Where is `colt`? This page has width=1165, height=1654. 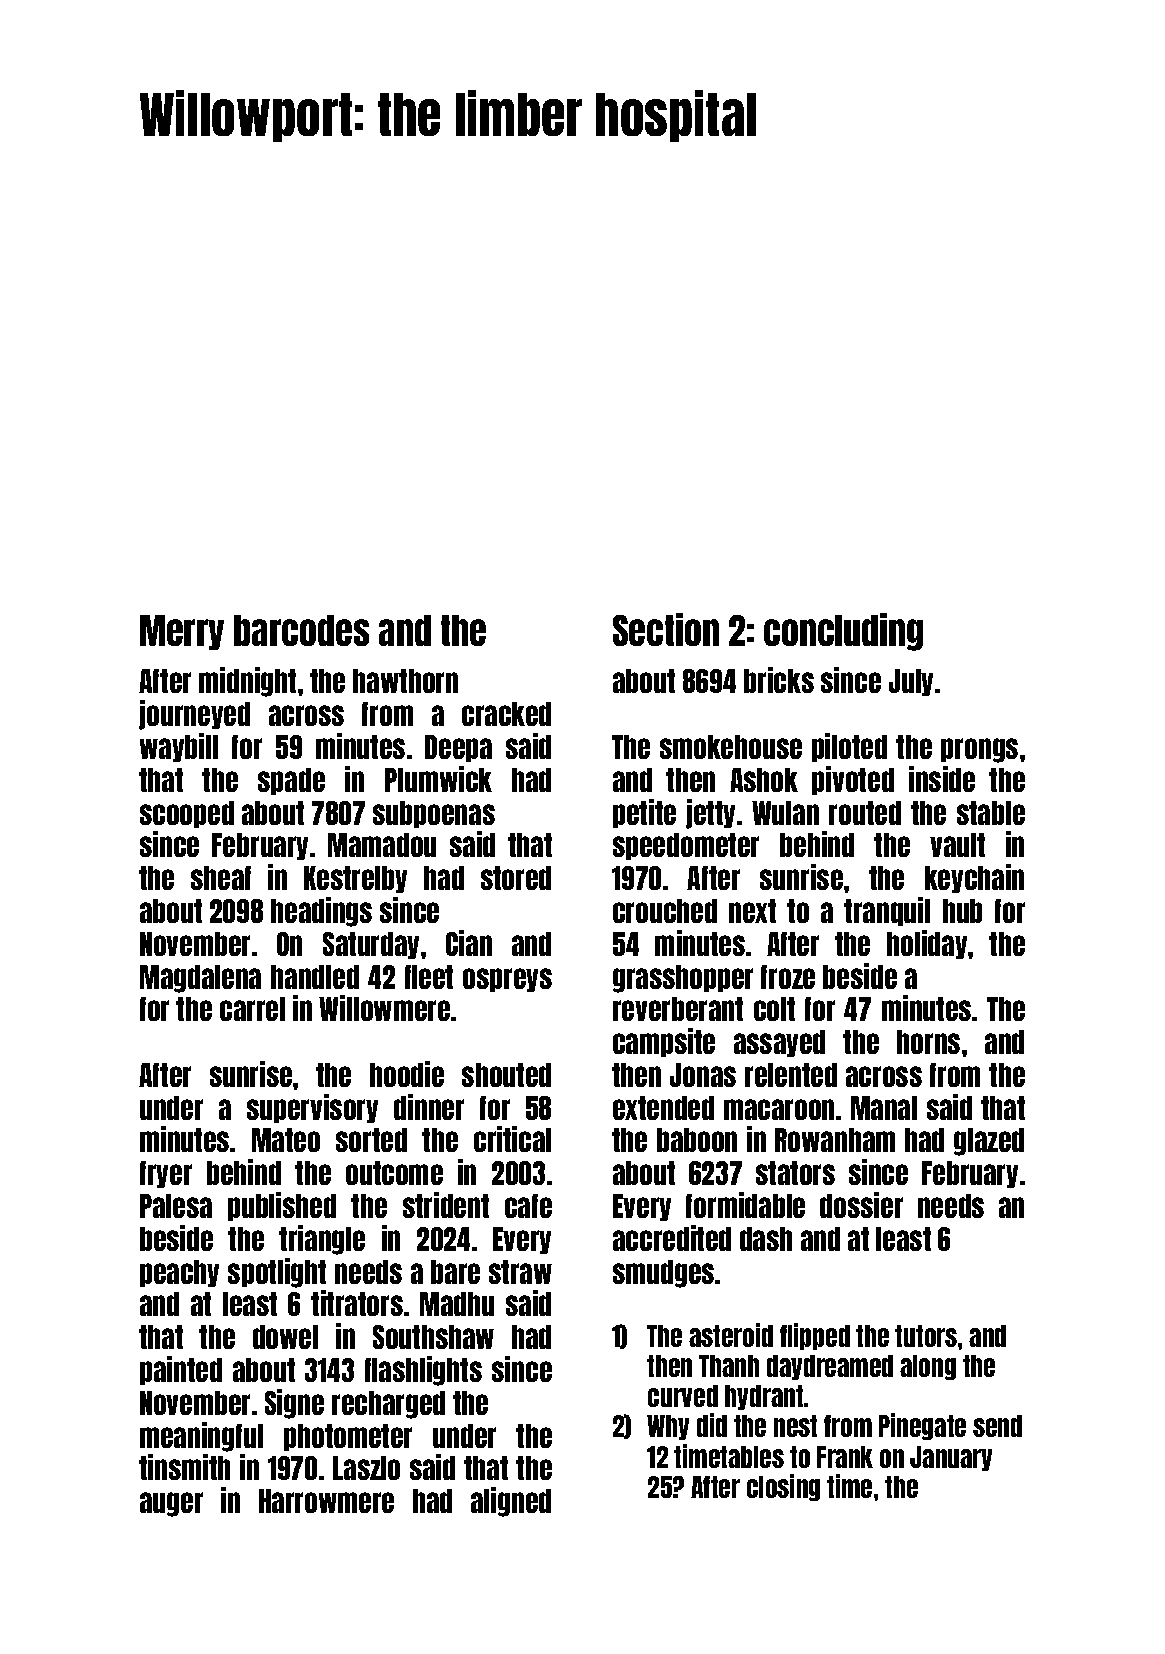 colt is located at coordinates (774, 1009).
